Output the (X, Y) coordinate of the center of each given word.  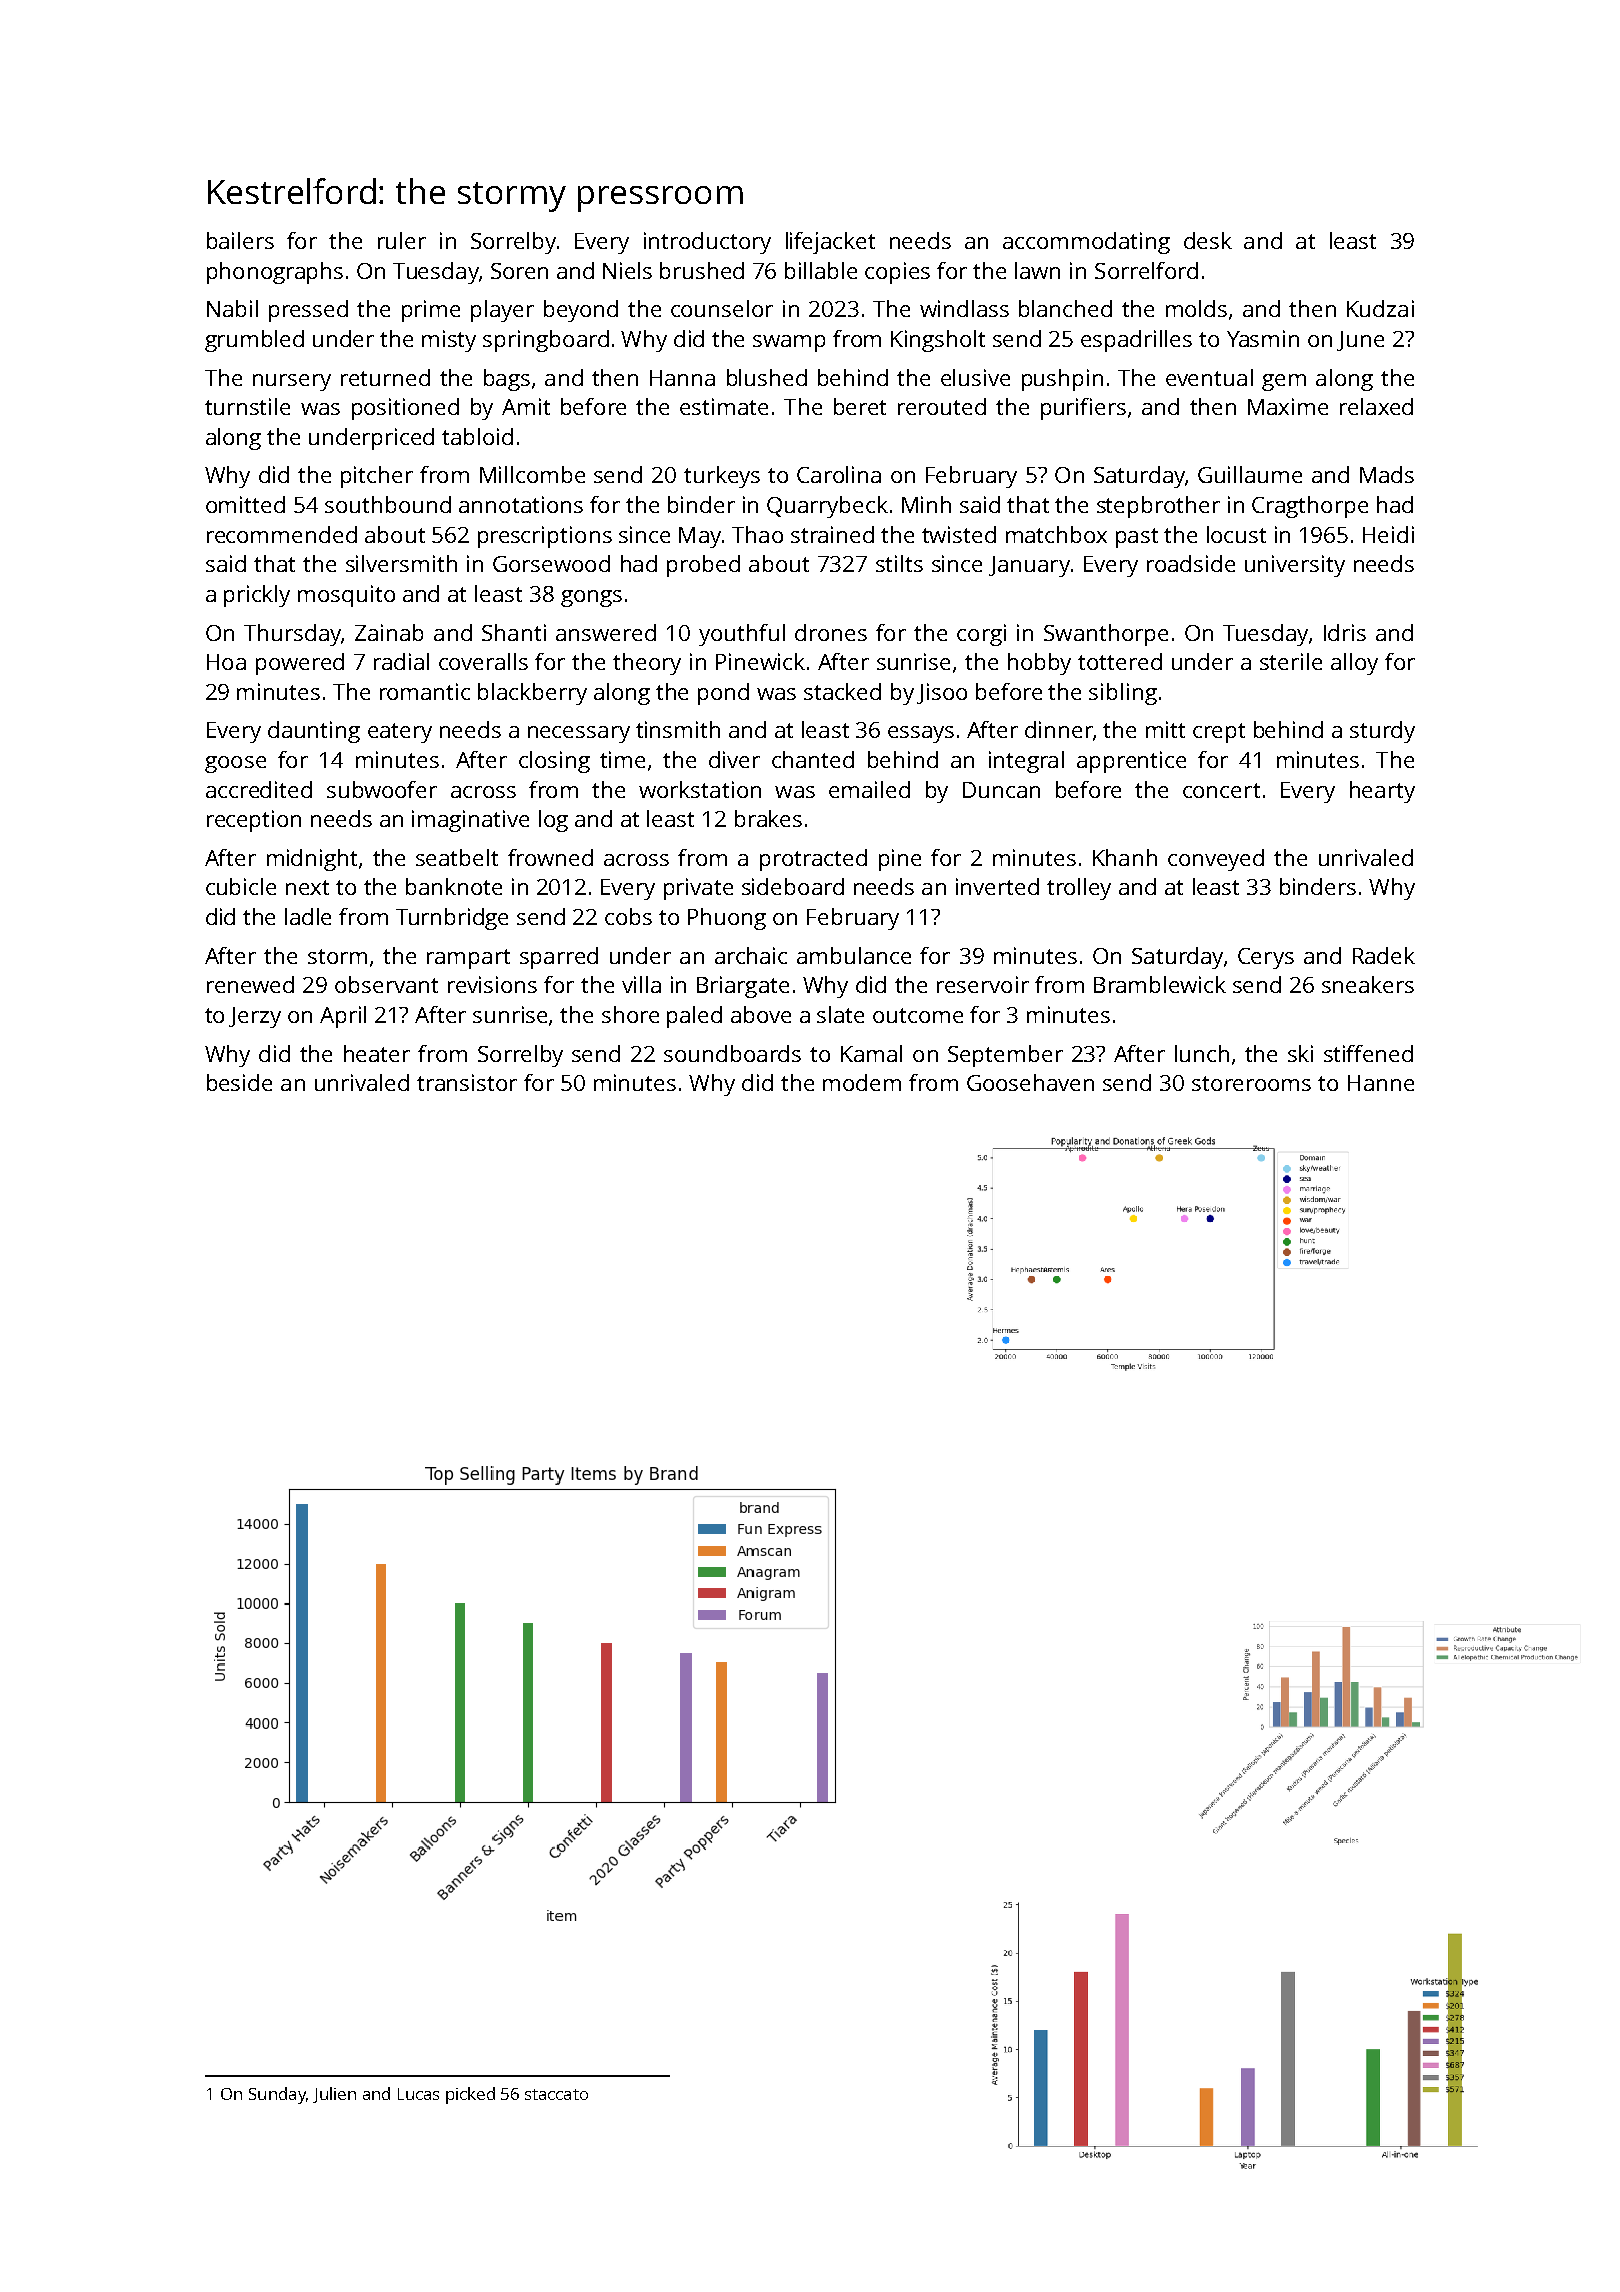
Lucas (418, 2094)
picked (470, 2095)
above (761, 1014)
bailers (240, 240)
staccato (556, 2094)
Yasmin (1263, 338)
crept (1219, 733)
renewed (250, 984)
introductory (707, 243)
